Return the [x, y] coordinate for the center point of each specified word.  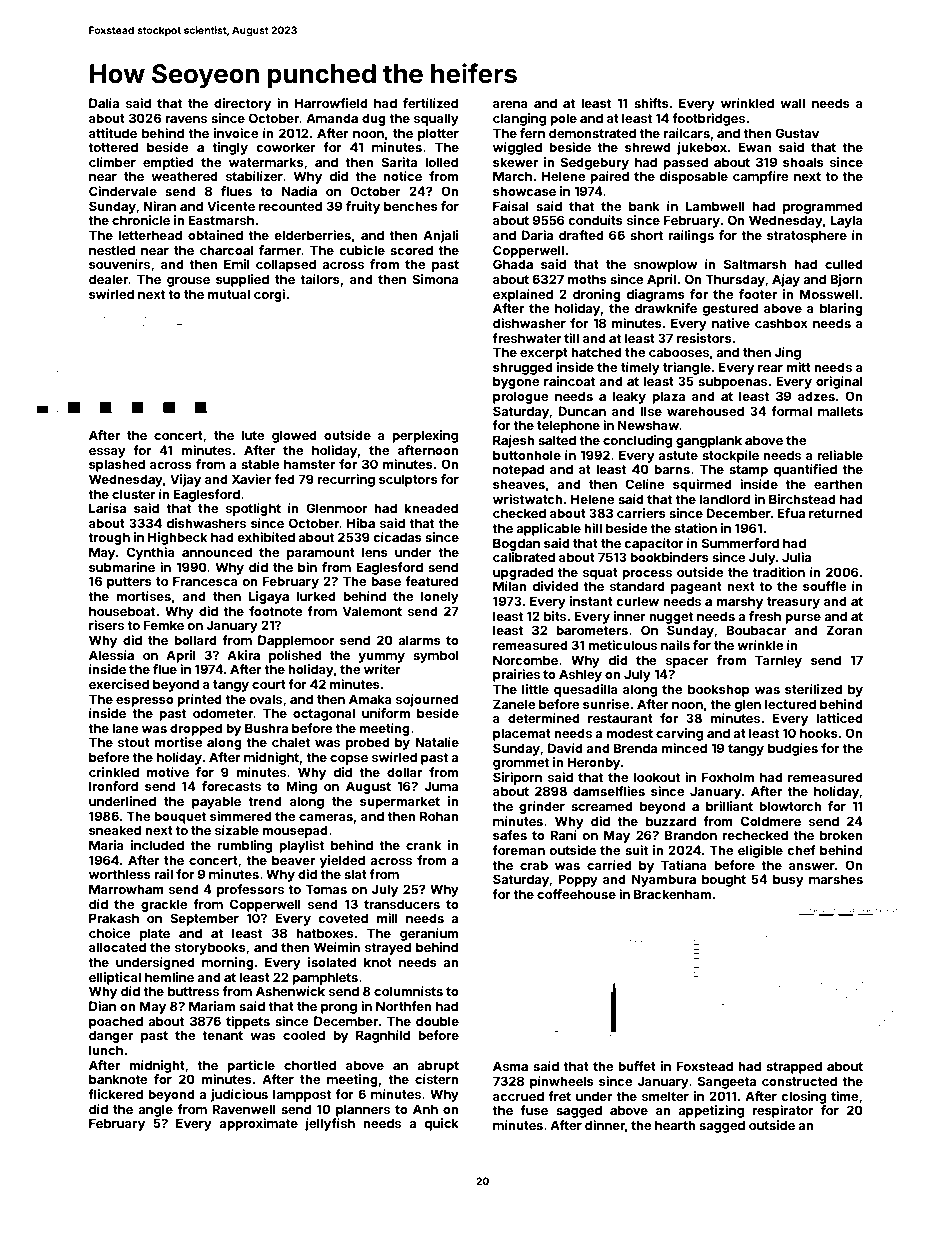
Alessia [111, 655]
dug [374, 119]
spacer [687, 663]
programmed [823, 207]
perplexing [425, 436]
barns [672, 469]
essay [107, 453]
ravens [186, 119]
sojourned [427, 700]
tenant [222, 1035]
